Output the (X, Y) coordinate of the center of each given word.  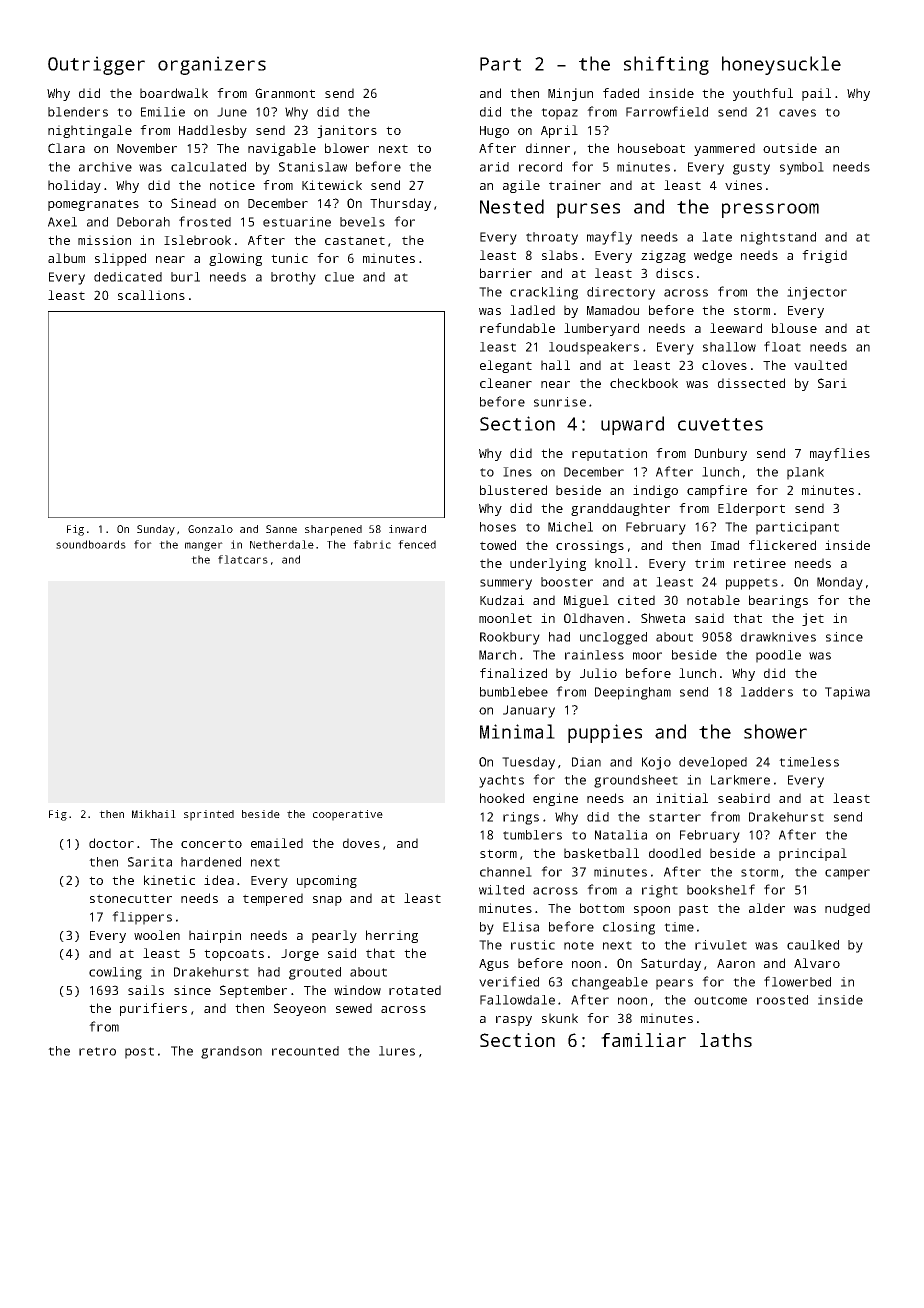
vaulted (820, 365)
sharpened (333, 530)
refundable (517, 328)
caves (797, 113)
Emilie (163, 112)
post (139, 1053)
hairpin (215, 936)
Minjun (570, 94)
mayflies (840, 454)
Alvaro (817, 963)
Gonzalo (210, 529)
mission (104, 240)
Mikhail (154, 814)
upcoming (327, 881)
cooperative (348, 815)
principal (813, 854)
